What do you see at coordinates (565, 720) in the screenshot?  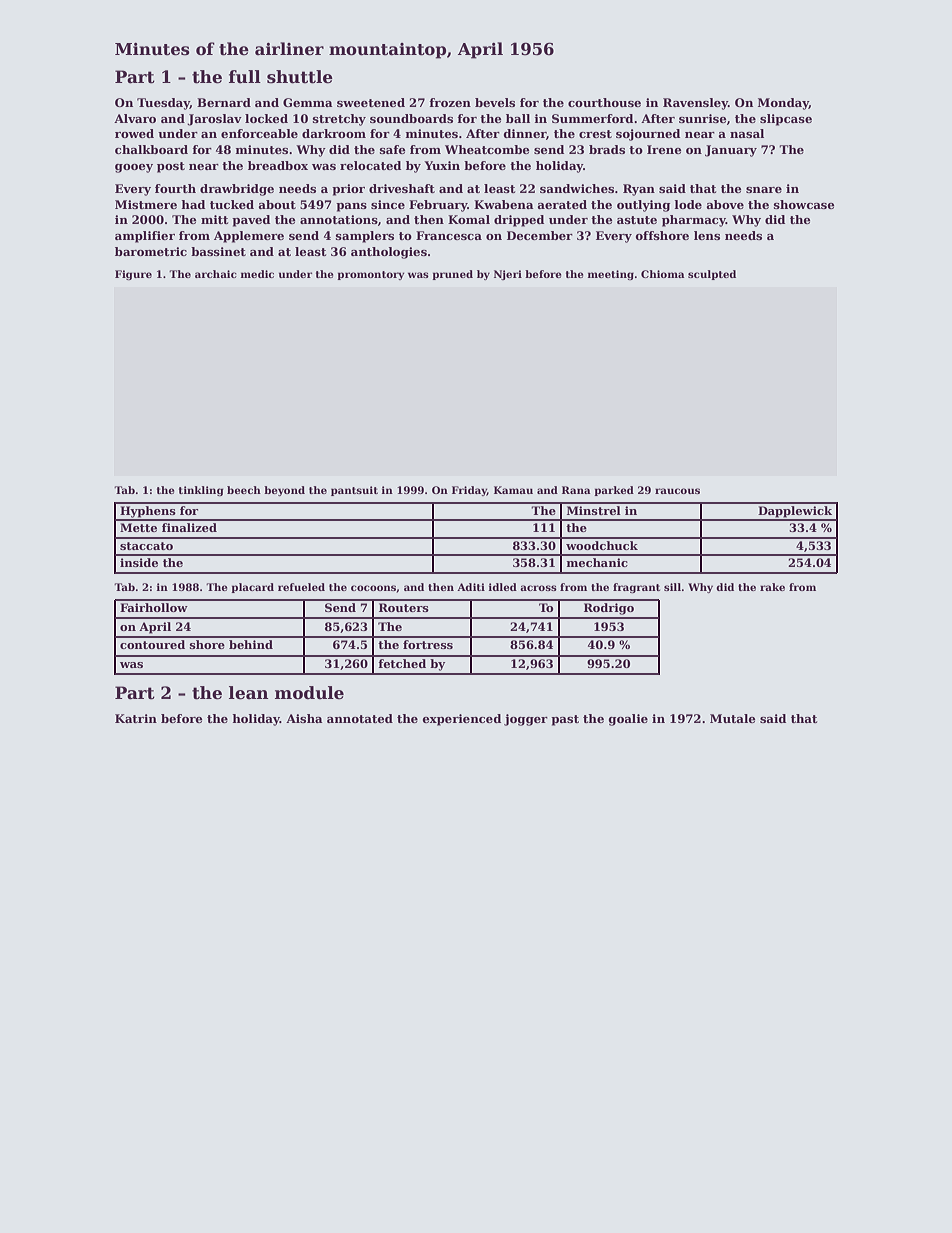 I see `past` at bounding box center [565, 720].
